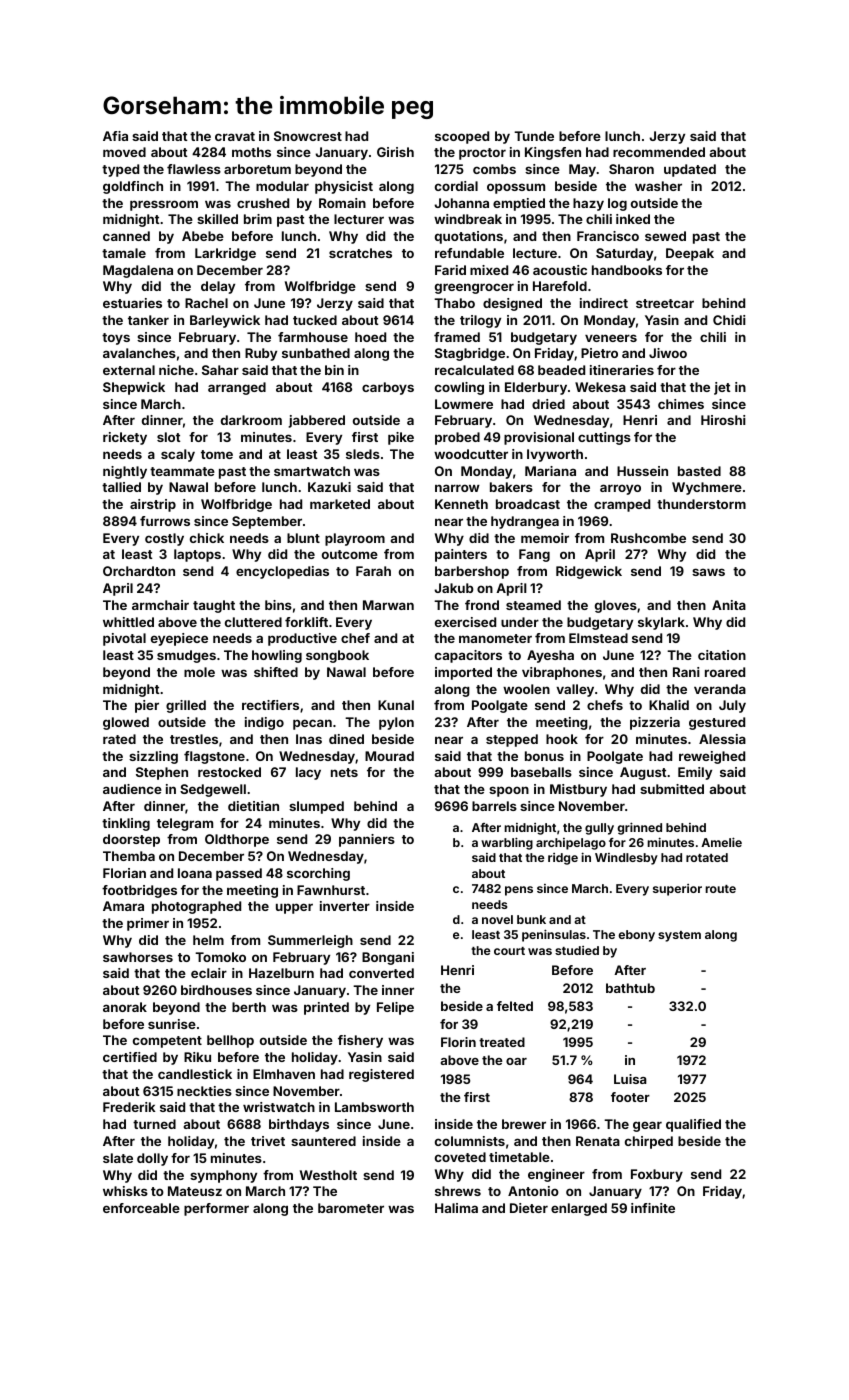  What do you see at coordinates (268, 1141) in the image?
I see `trivet` at bounding box center [268, 1141].
